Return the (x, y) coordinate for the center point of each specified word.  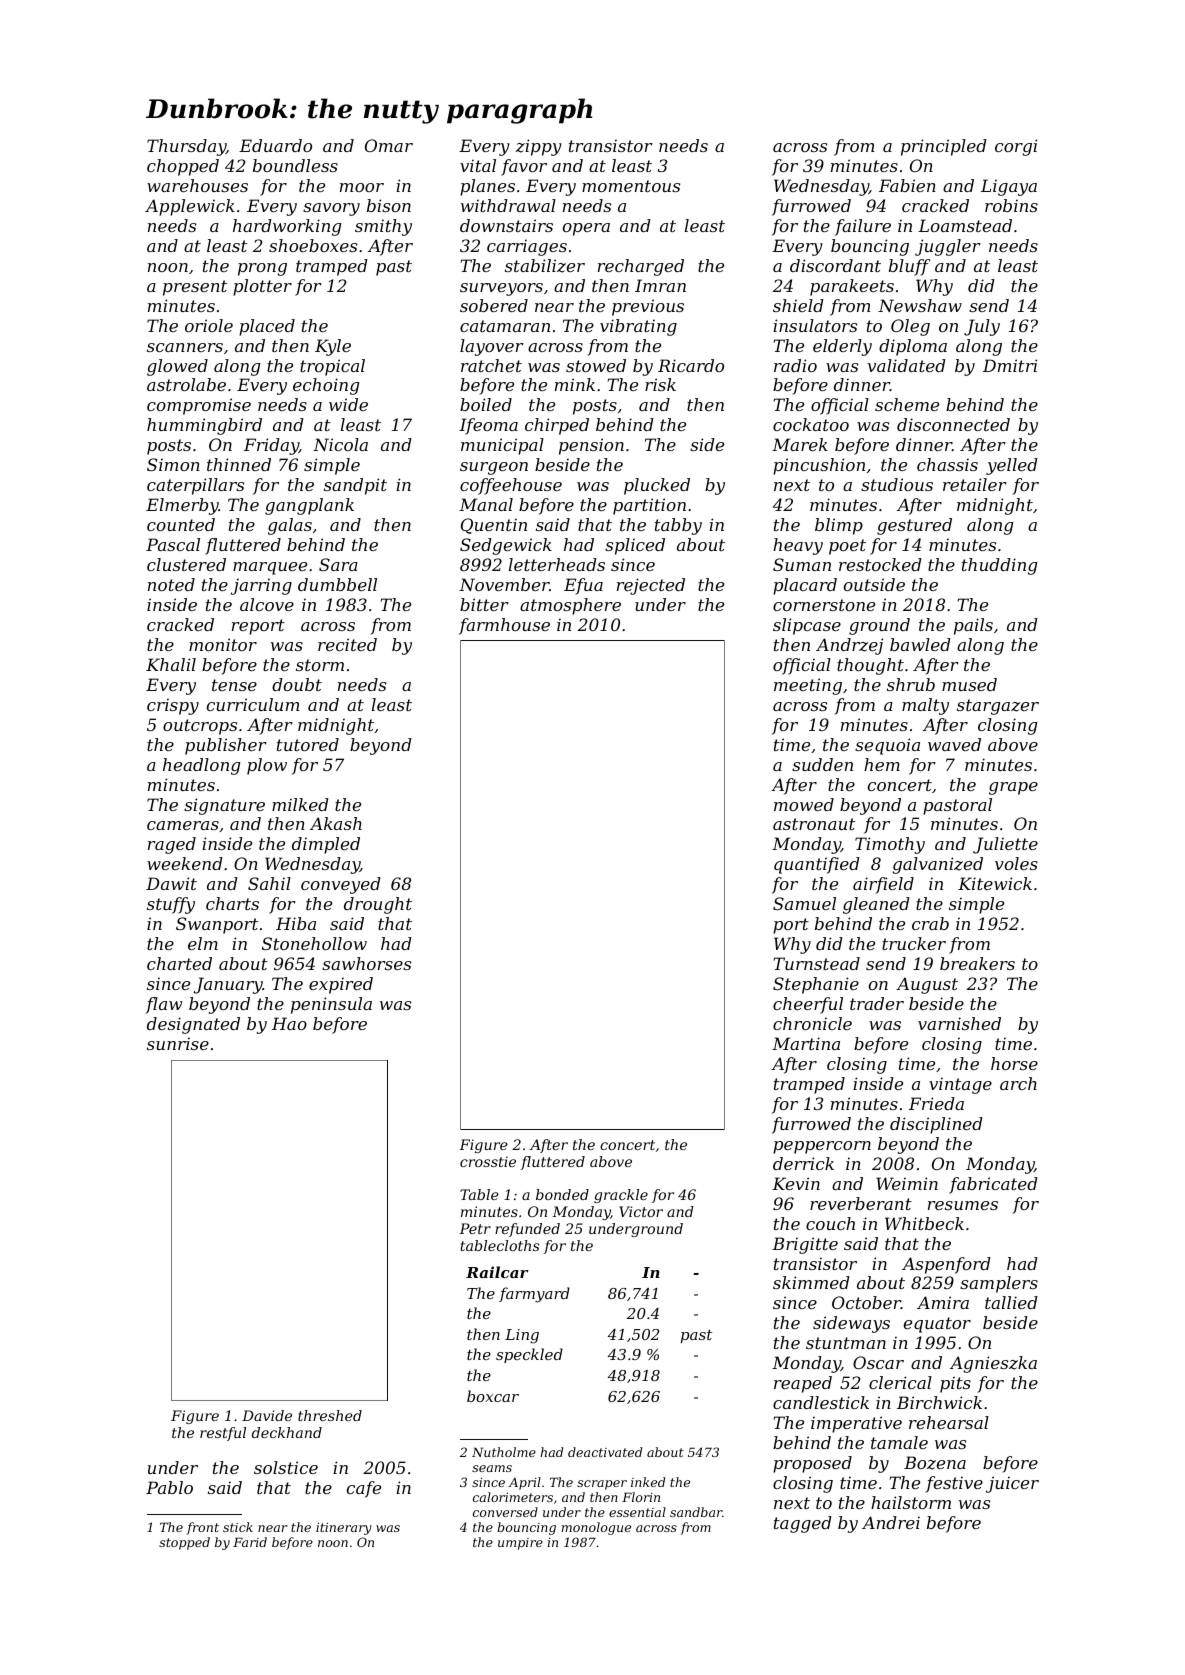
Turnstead (817, 963)
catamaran (505, 326)
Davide (267, 1415)
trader (877, 1003)
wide (348, 404)
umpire (520, 1544)
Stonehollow (314, 943)
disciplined (936, 1125)
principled (944, 147)
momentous (631, 186)
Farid (250, 1542)
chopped (183, 167)
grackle (621, 1196)
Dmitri (1010, 365)
